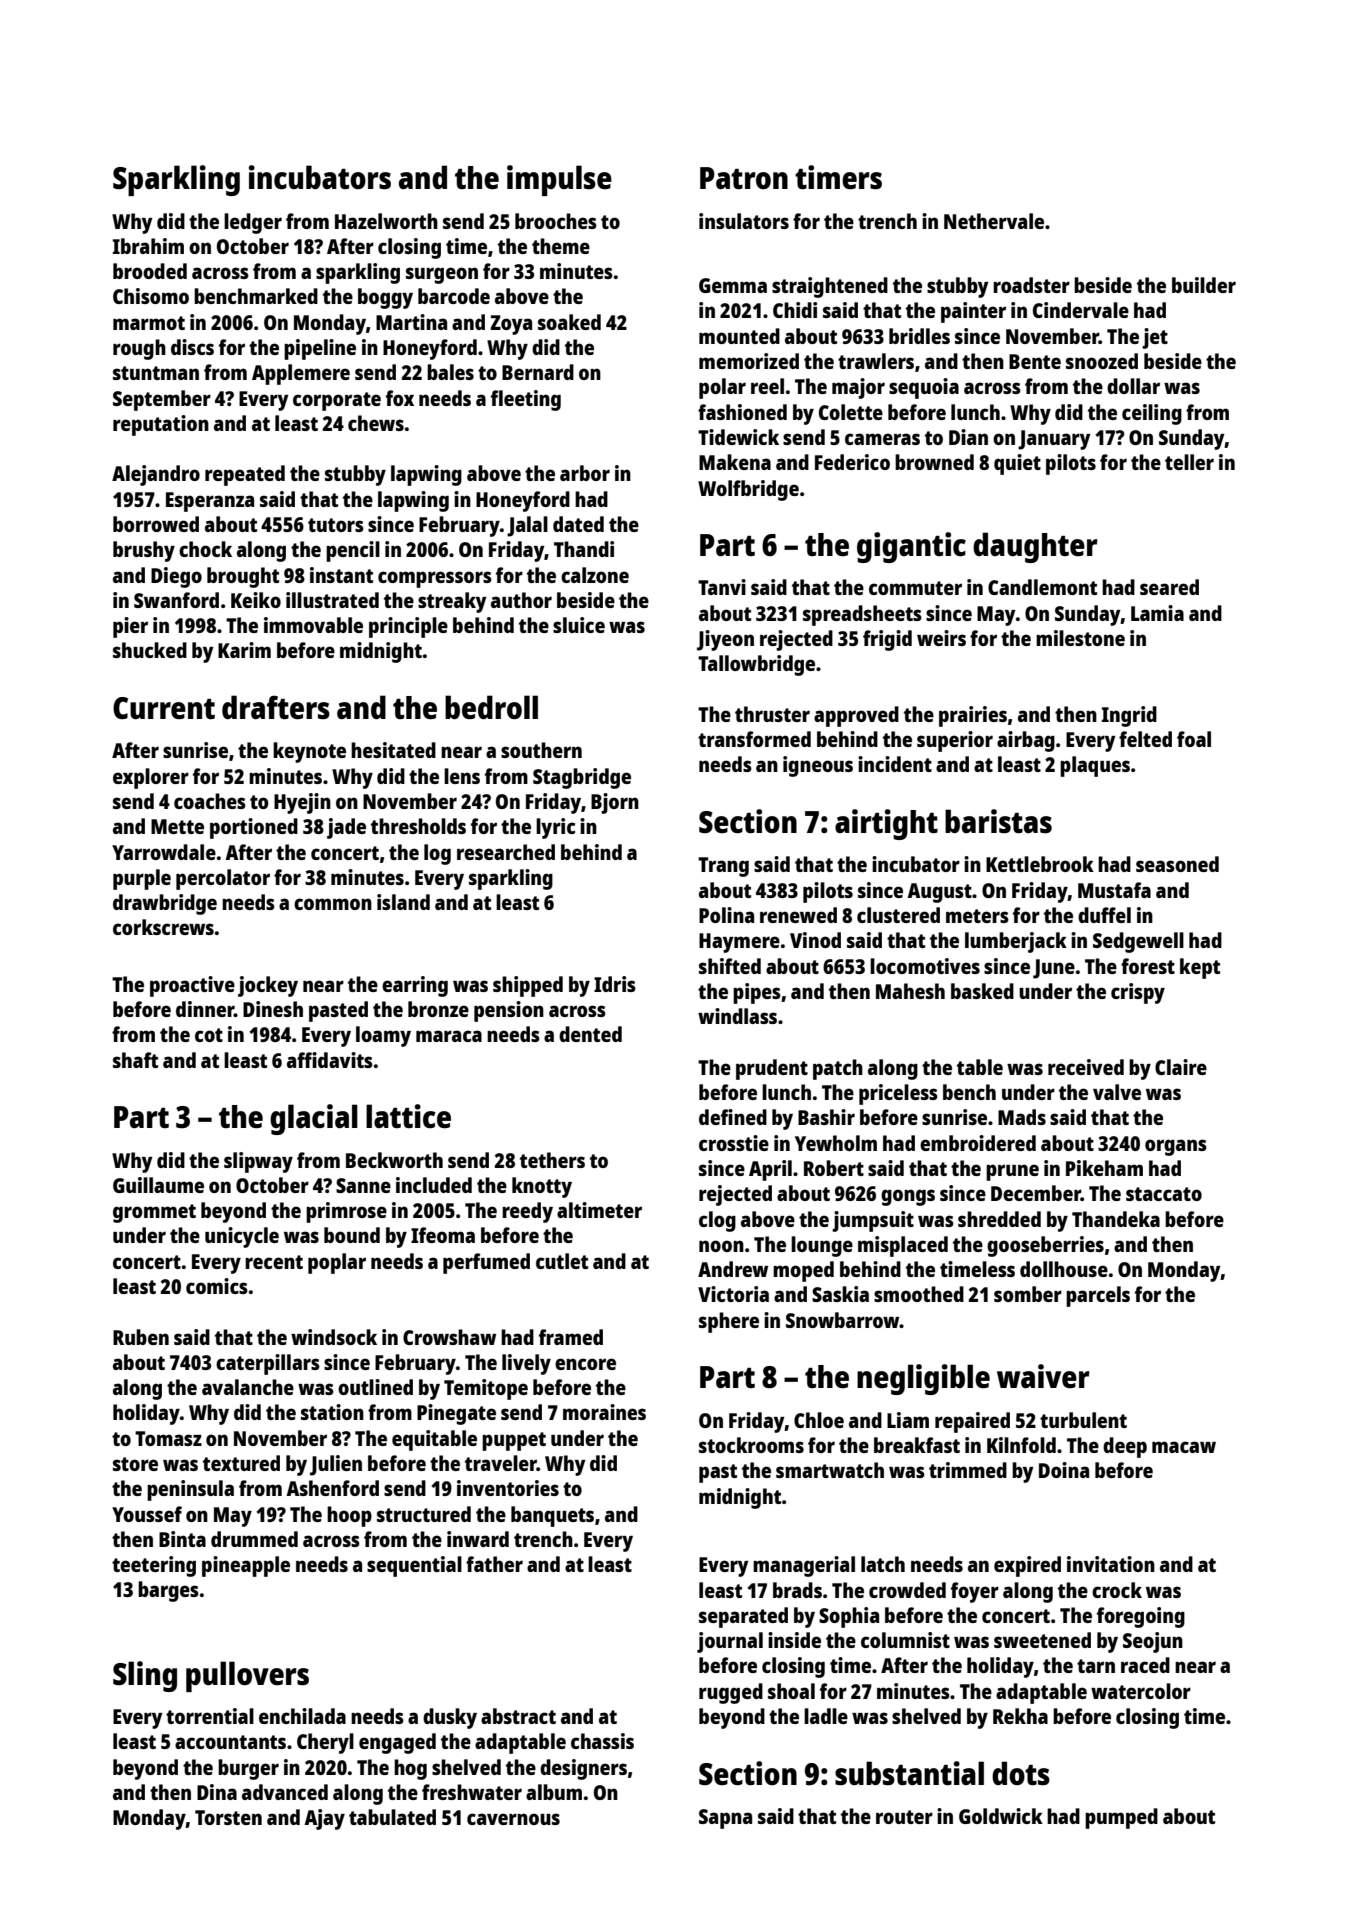 This page has height=1908, width=1349. What do you see at coordinates (852, 462) in the page?
I see `Federico` at bounding box center [852, 462].
